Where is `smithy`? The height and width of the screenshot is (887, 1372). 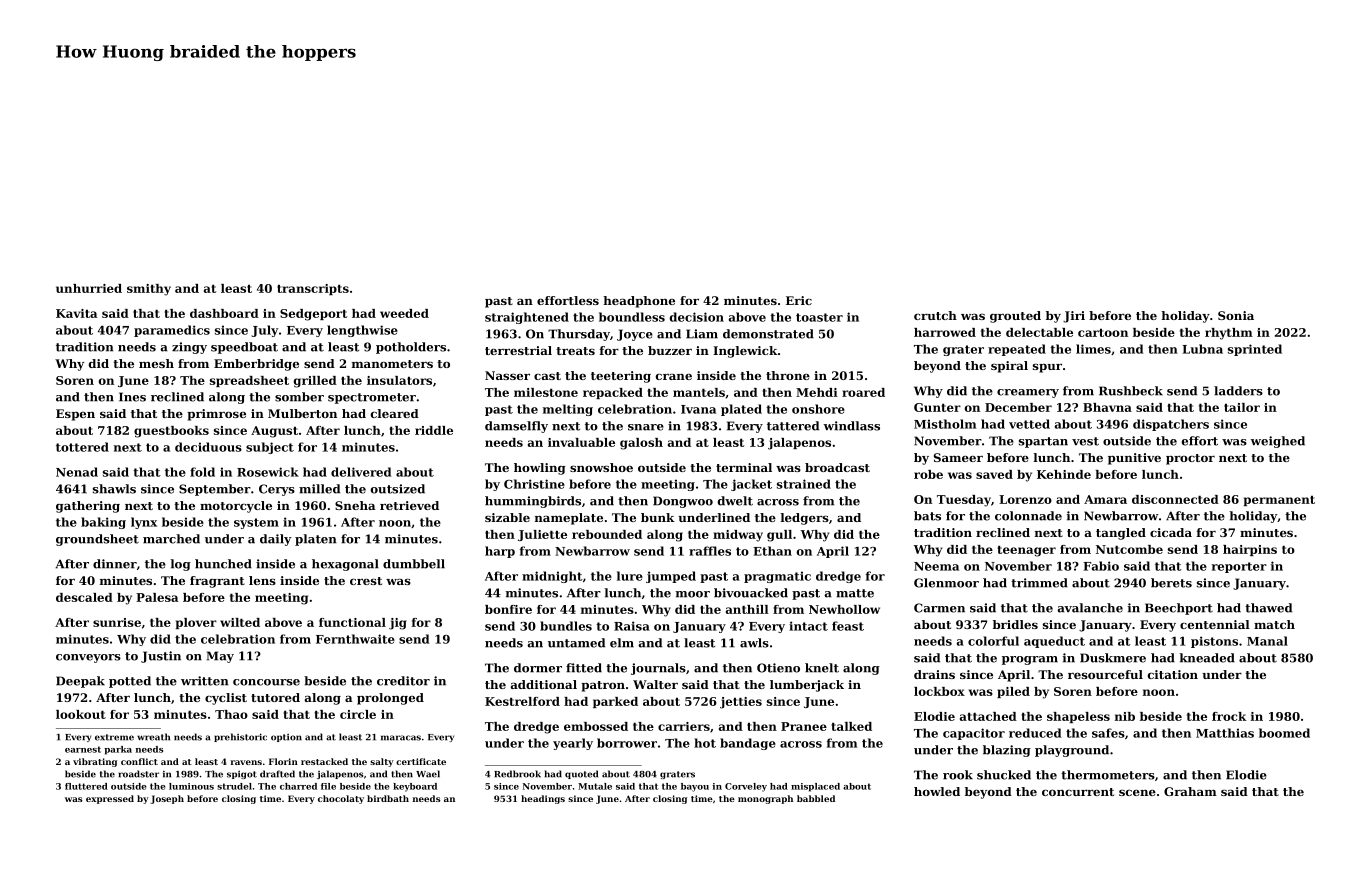
smithy is located at coordinates (149, 290).
